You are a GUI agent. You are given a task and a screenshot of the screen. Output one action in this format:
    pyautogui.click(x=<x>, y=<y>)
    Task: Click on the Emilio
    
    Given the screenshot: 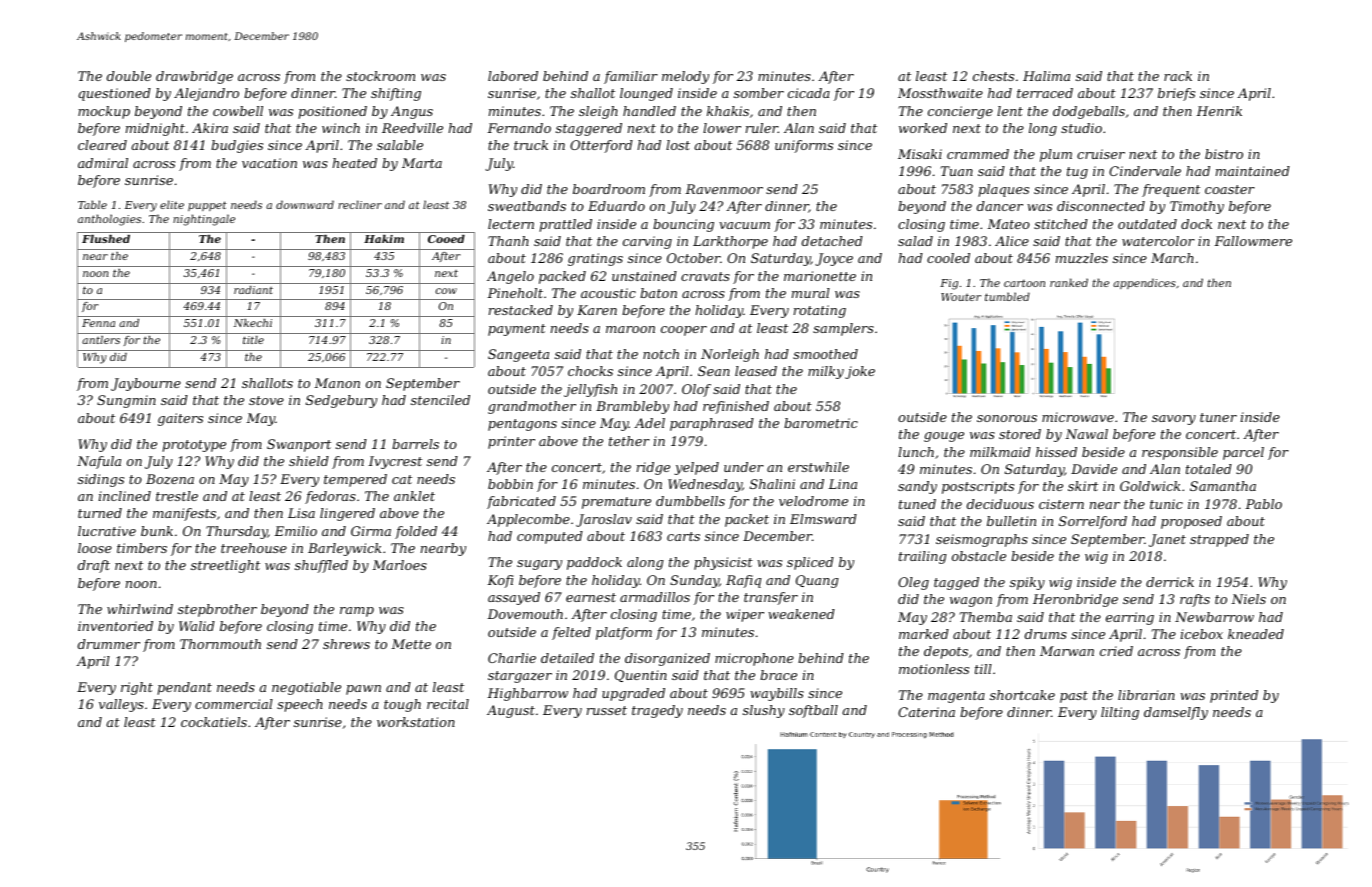 What is the action you would take?
    pyautogui.click(x=295, y=531)
